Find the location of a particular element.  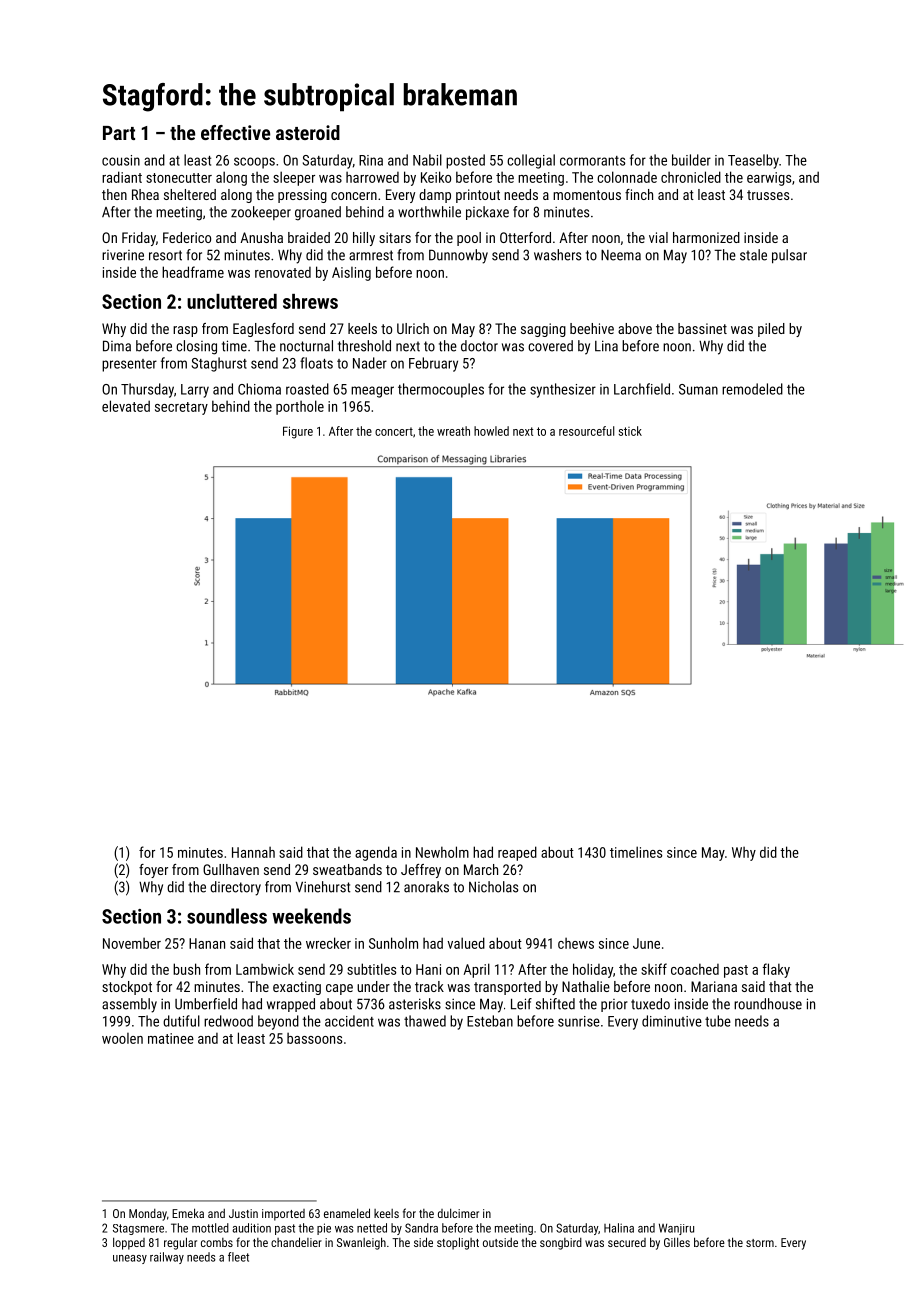

concert is located at coordinates (394, 431).
